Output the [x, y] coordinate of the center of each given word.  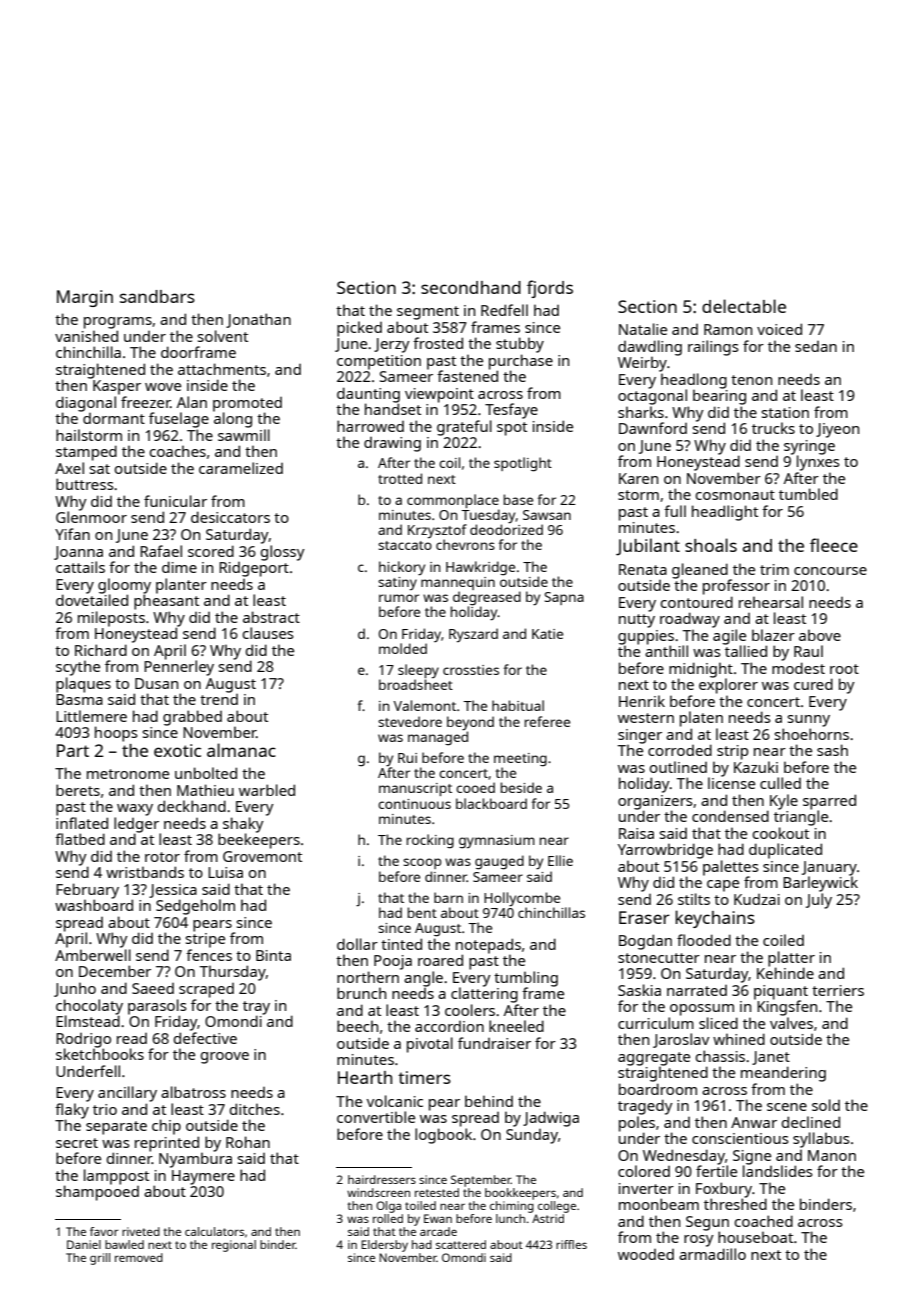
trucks [773, 428]
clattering [484, 995]
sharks [641, 412]
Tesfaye [511, 411]
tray [256, 1008]
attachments [222, 369]
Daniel [84, 1244]
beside [521, 787]
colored [644, 1171]
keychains [715, 919]
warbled [267, 790]
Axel [69, 468]
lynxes [818, 463]
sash [832, 750]
